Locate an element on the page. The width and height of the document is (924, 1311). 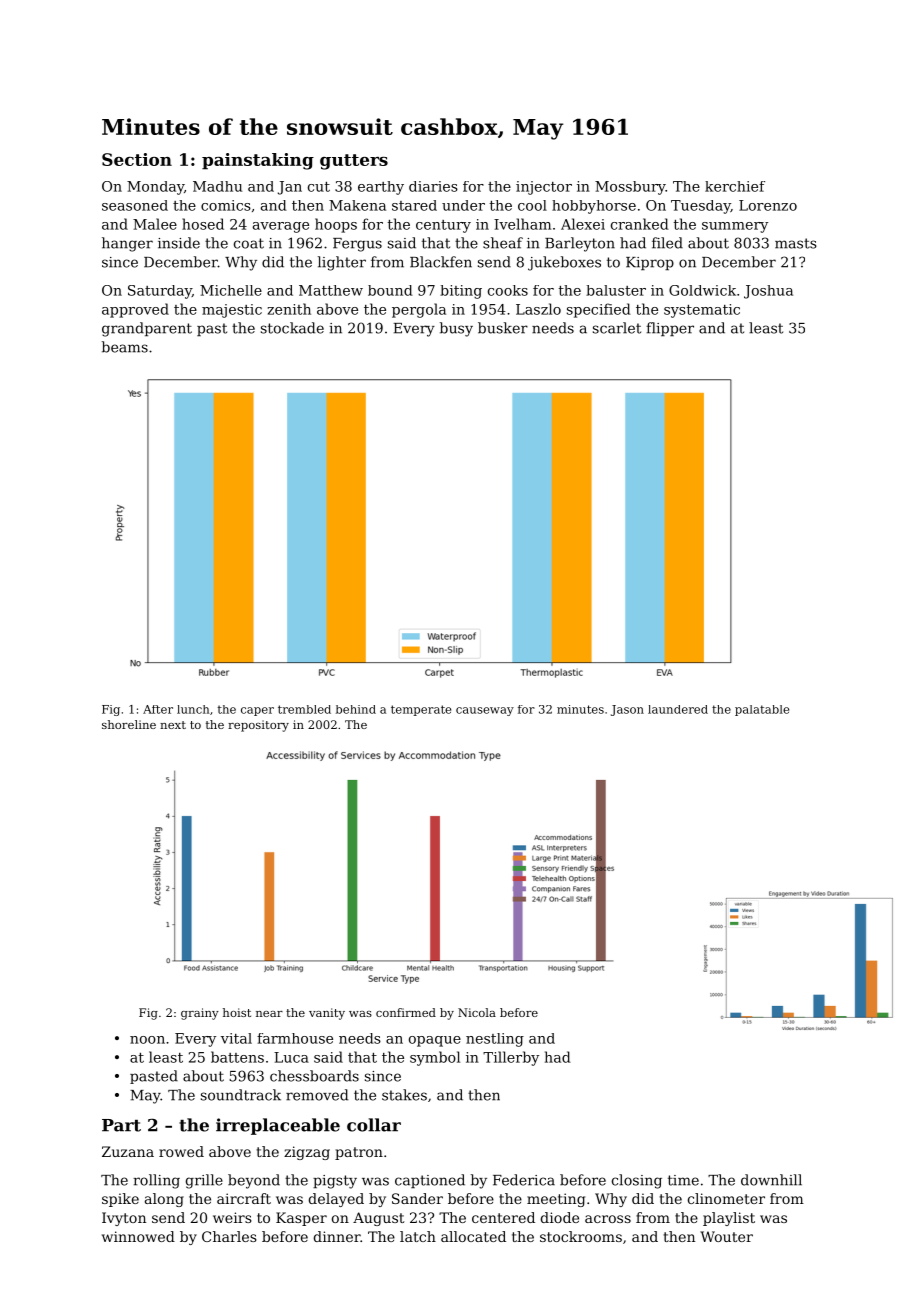
filed is located at coordinates (667, 243).
